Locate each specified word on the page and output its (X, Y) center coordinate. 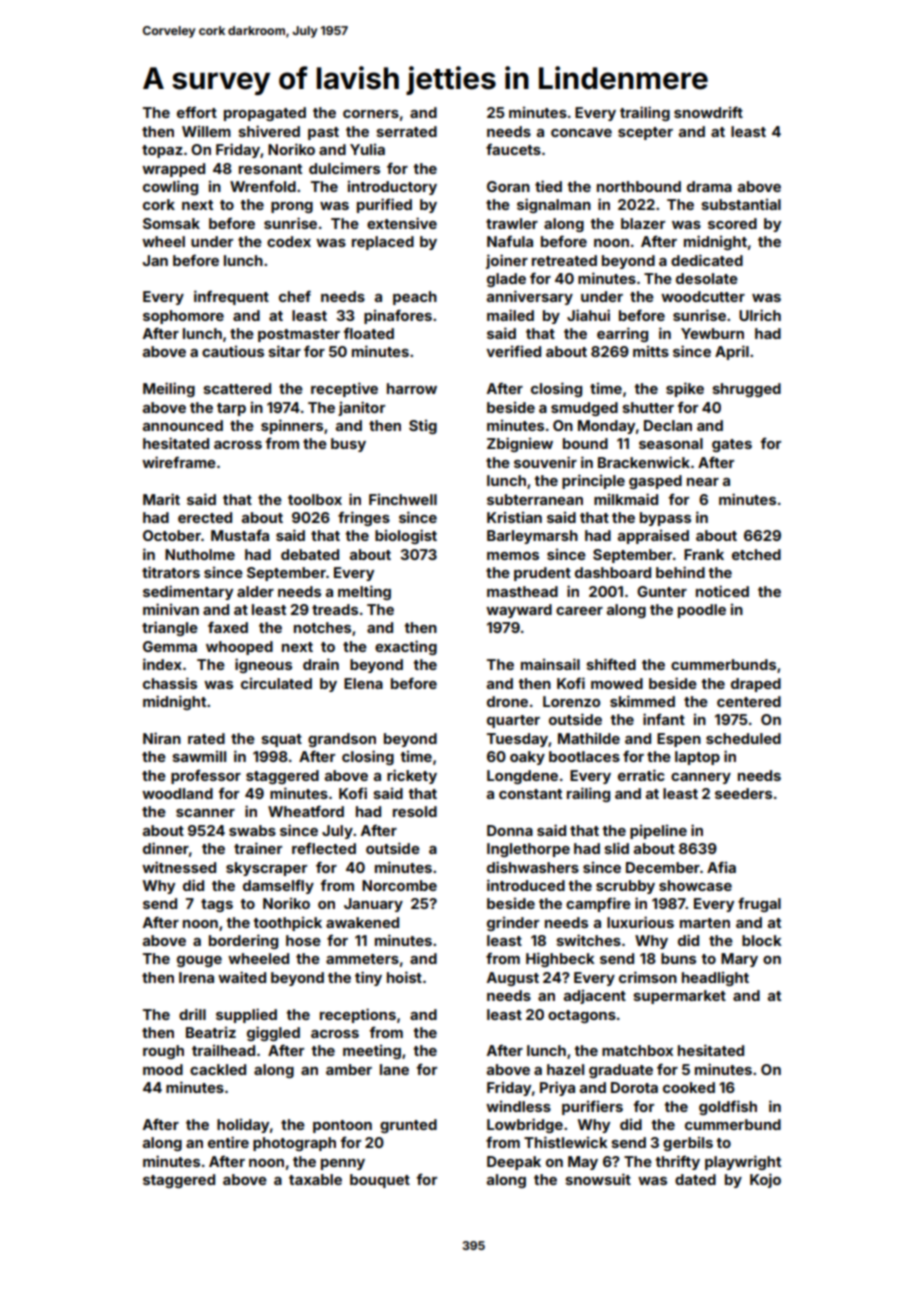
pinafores (398, 316)
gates (732, 445)
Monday (606, 427)
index (162, 664)
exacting (406, 647)
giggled (273, 1033)
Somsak (171, 223)
